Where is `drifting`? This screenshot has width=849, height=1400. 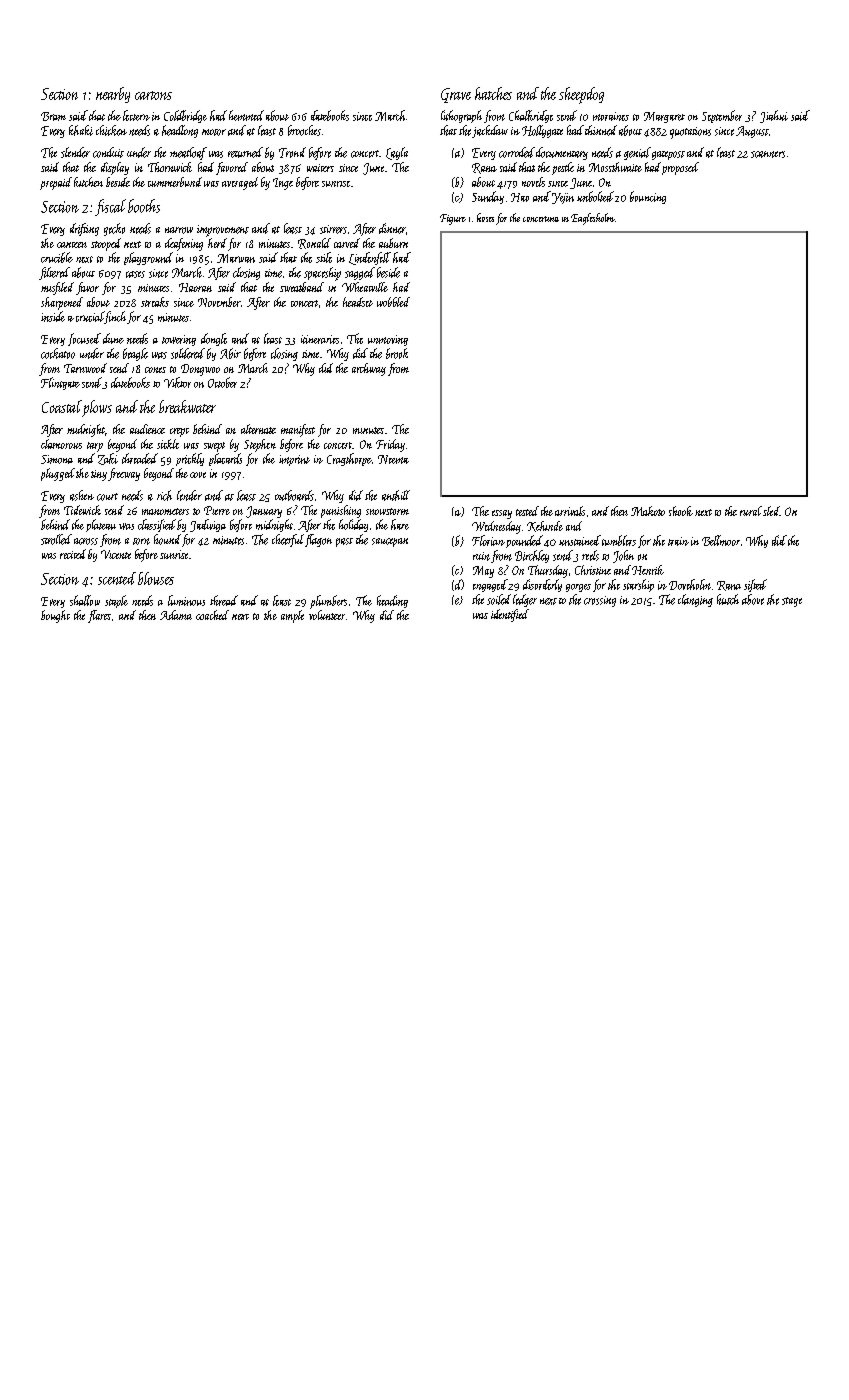
drifting is located at coordinates (84, 229).
